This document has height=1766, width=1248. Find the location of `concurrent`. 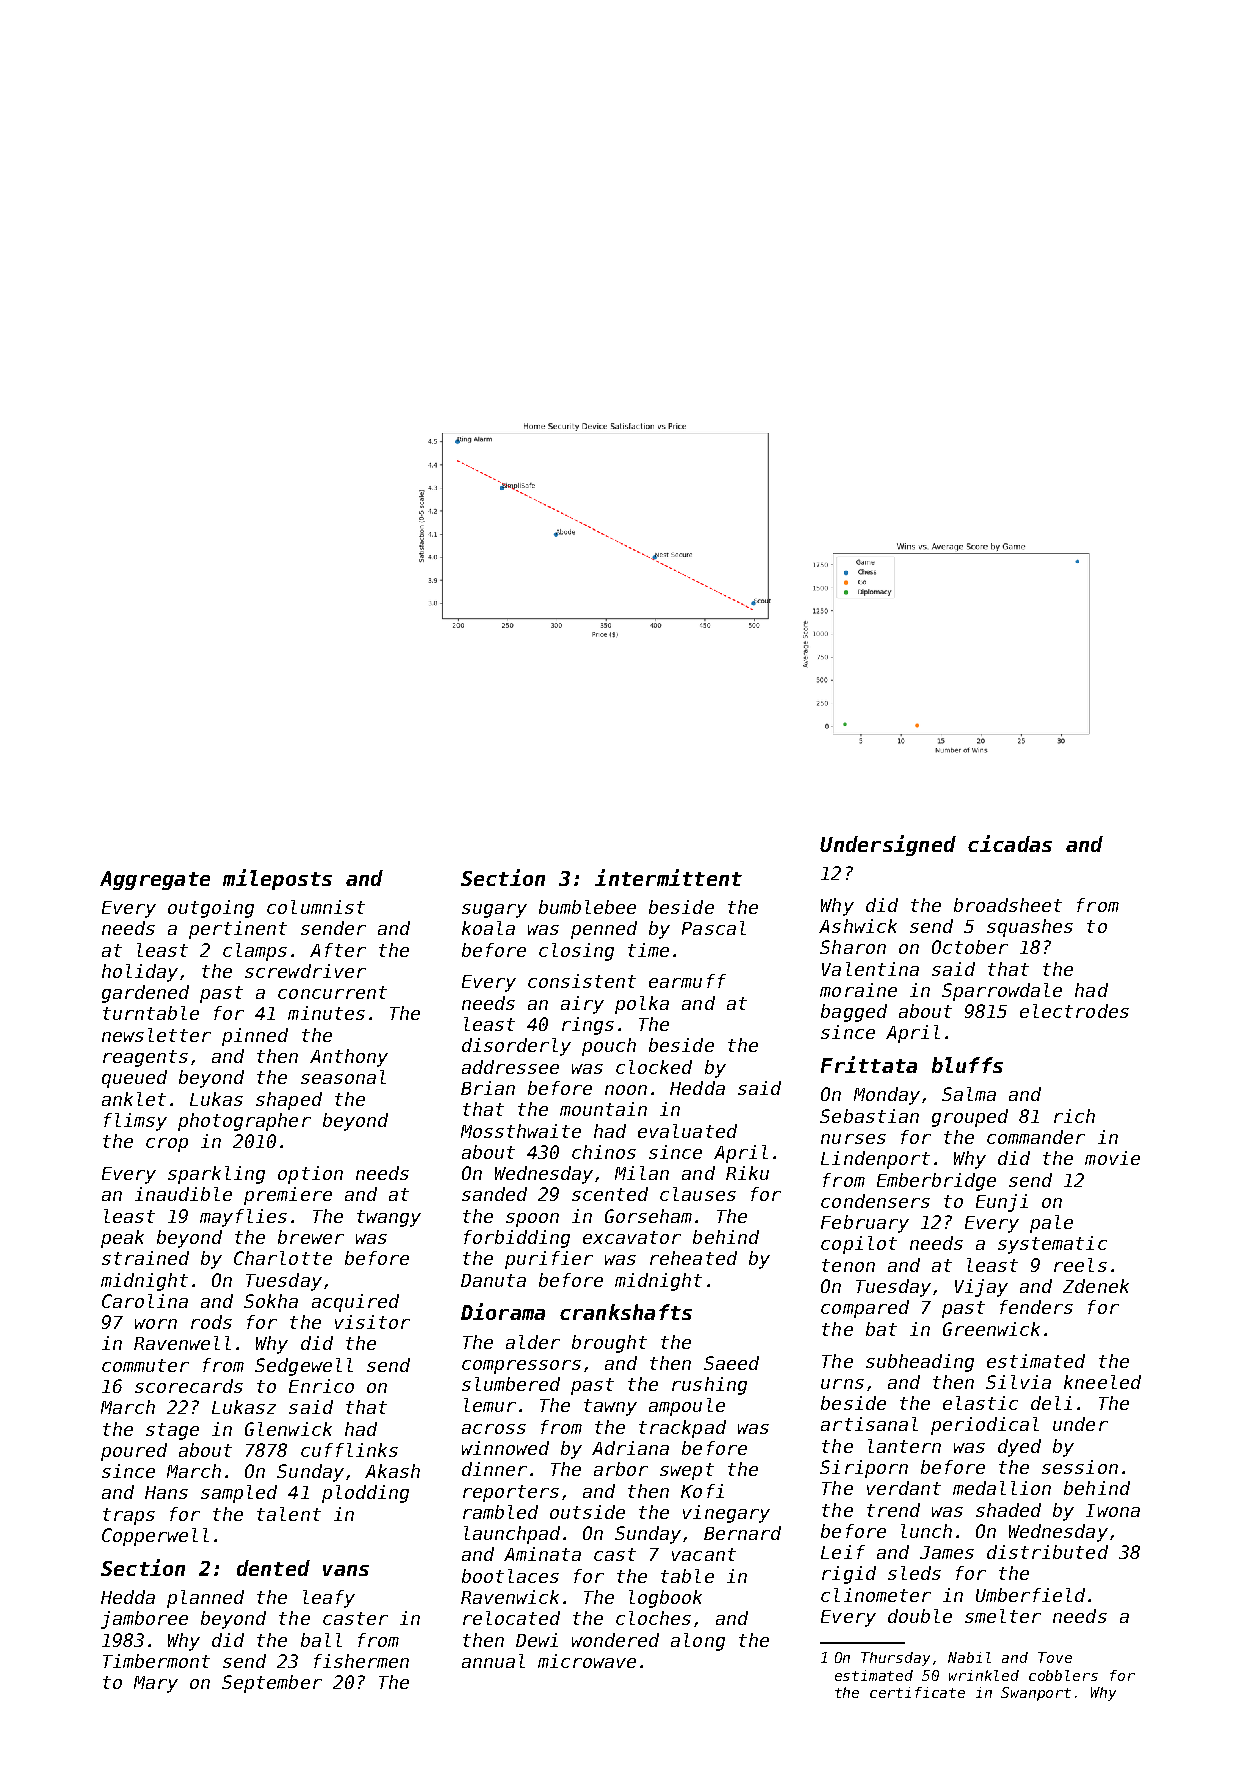

concurrent is located at coordinates (332, 992).
